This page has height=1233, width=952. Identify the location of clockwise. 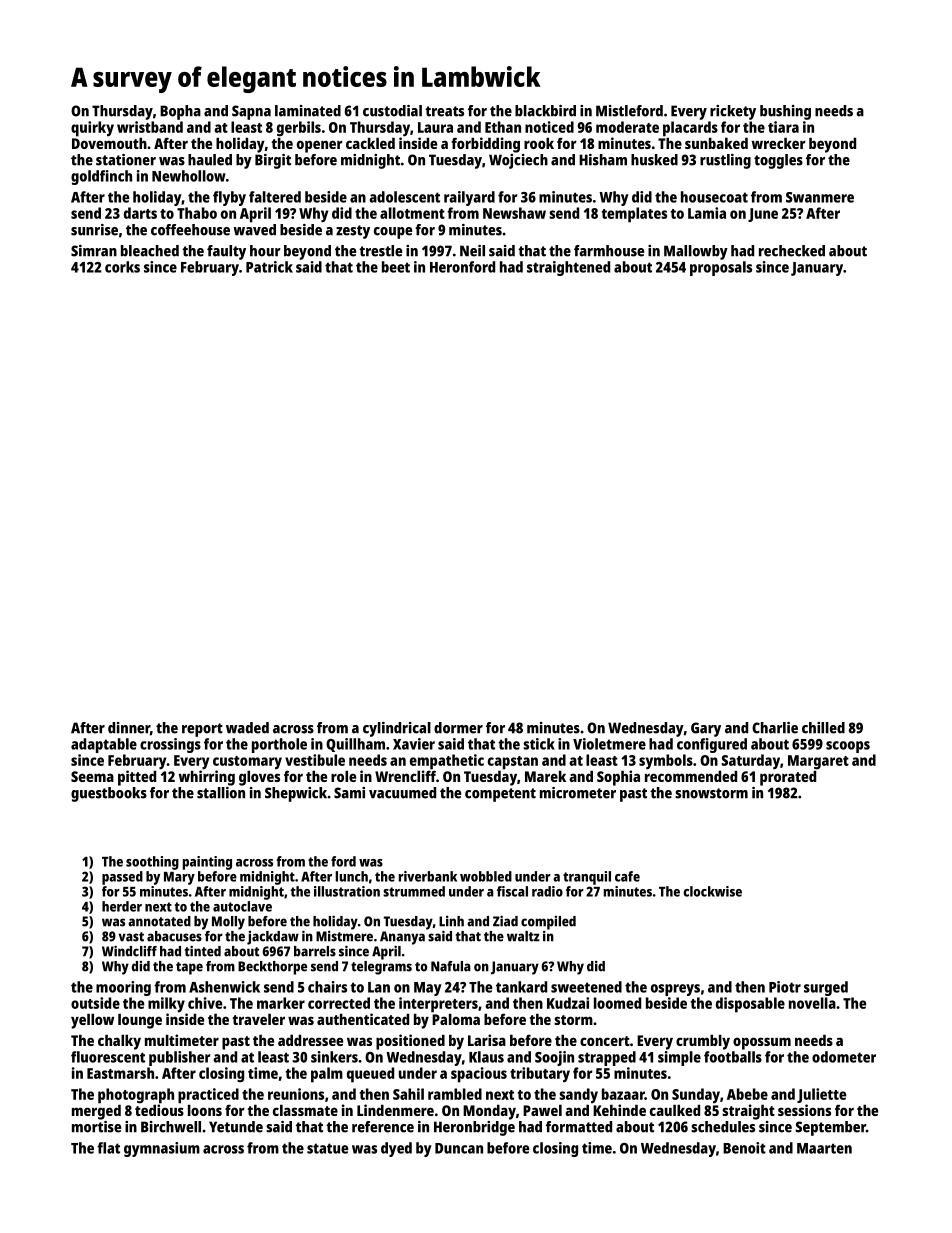
(712, 891).
